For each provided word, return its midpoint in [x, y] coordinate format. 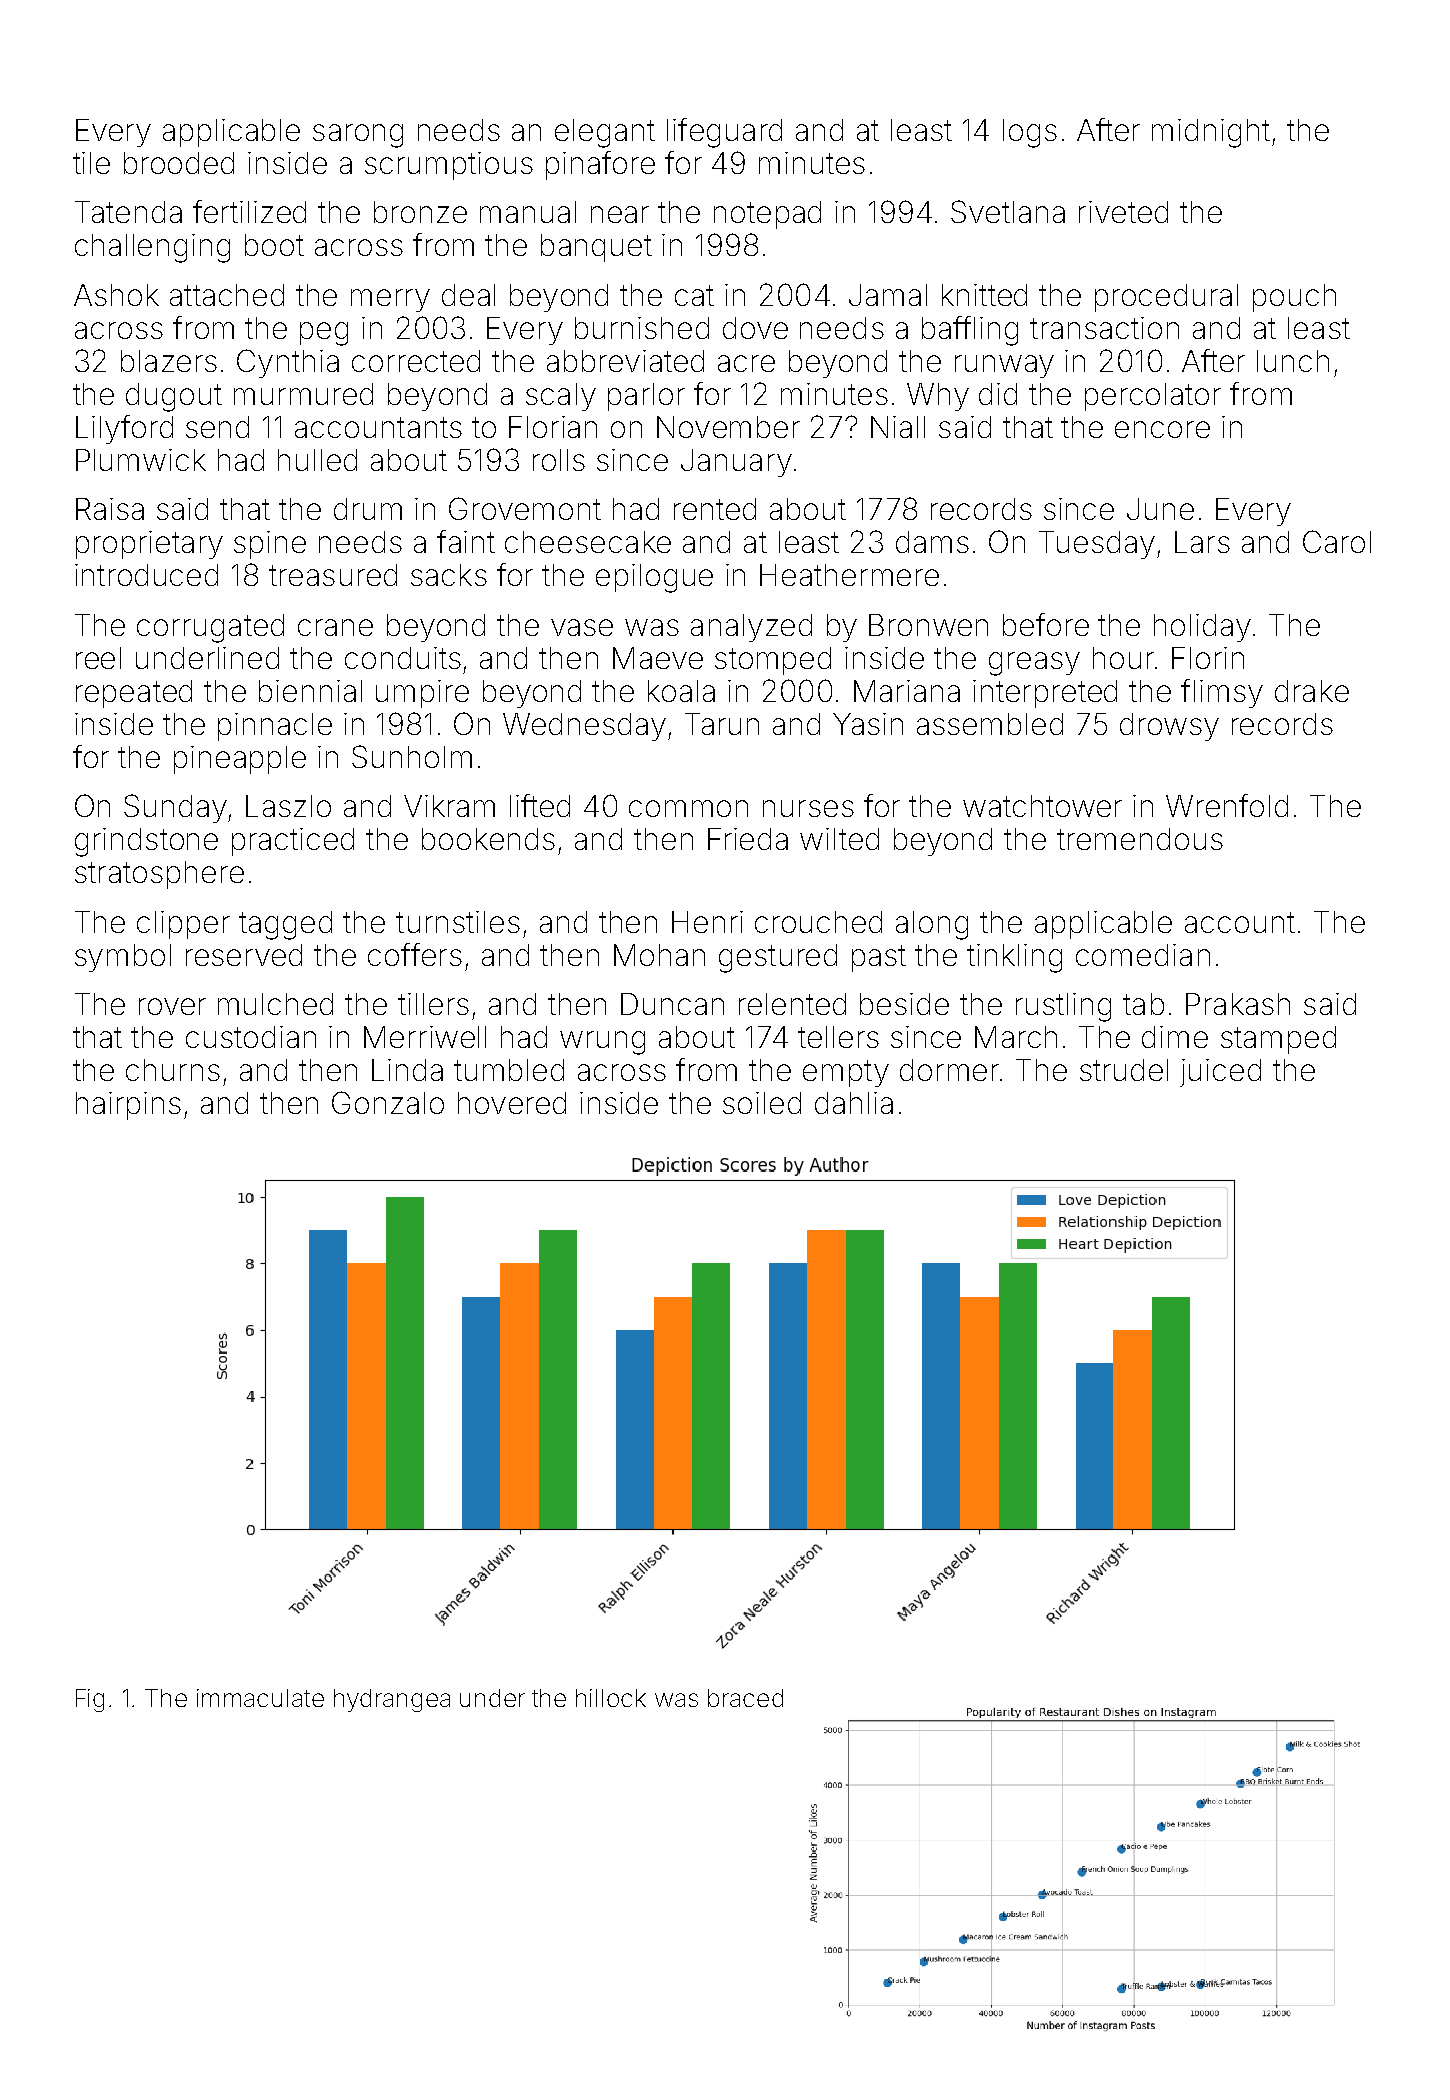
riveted [1123, 212]
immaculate [260, 1698]
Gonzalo [388, 1102]
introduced [146, 575]
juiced [1220, 1073]
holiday [1202, 628]
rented [715, 509]
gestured [778, 958]
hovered [512, 1103]
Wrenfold [1227, 805]
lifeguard [724, 133]
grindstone [146, 842]
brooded [179, 163]
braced [745, 1698]
